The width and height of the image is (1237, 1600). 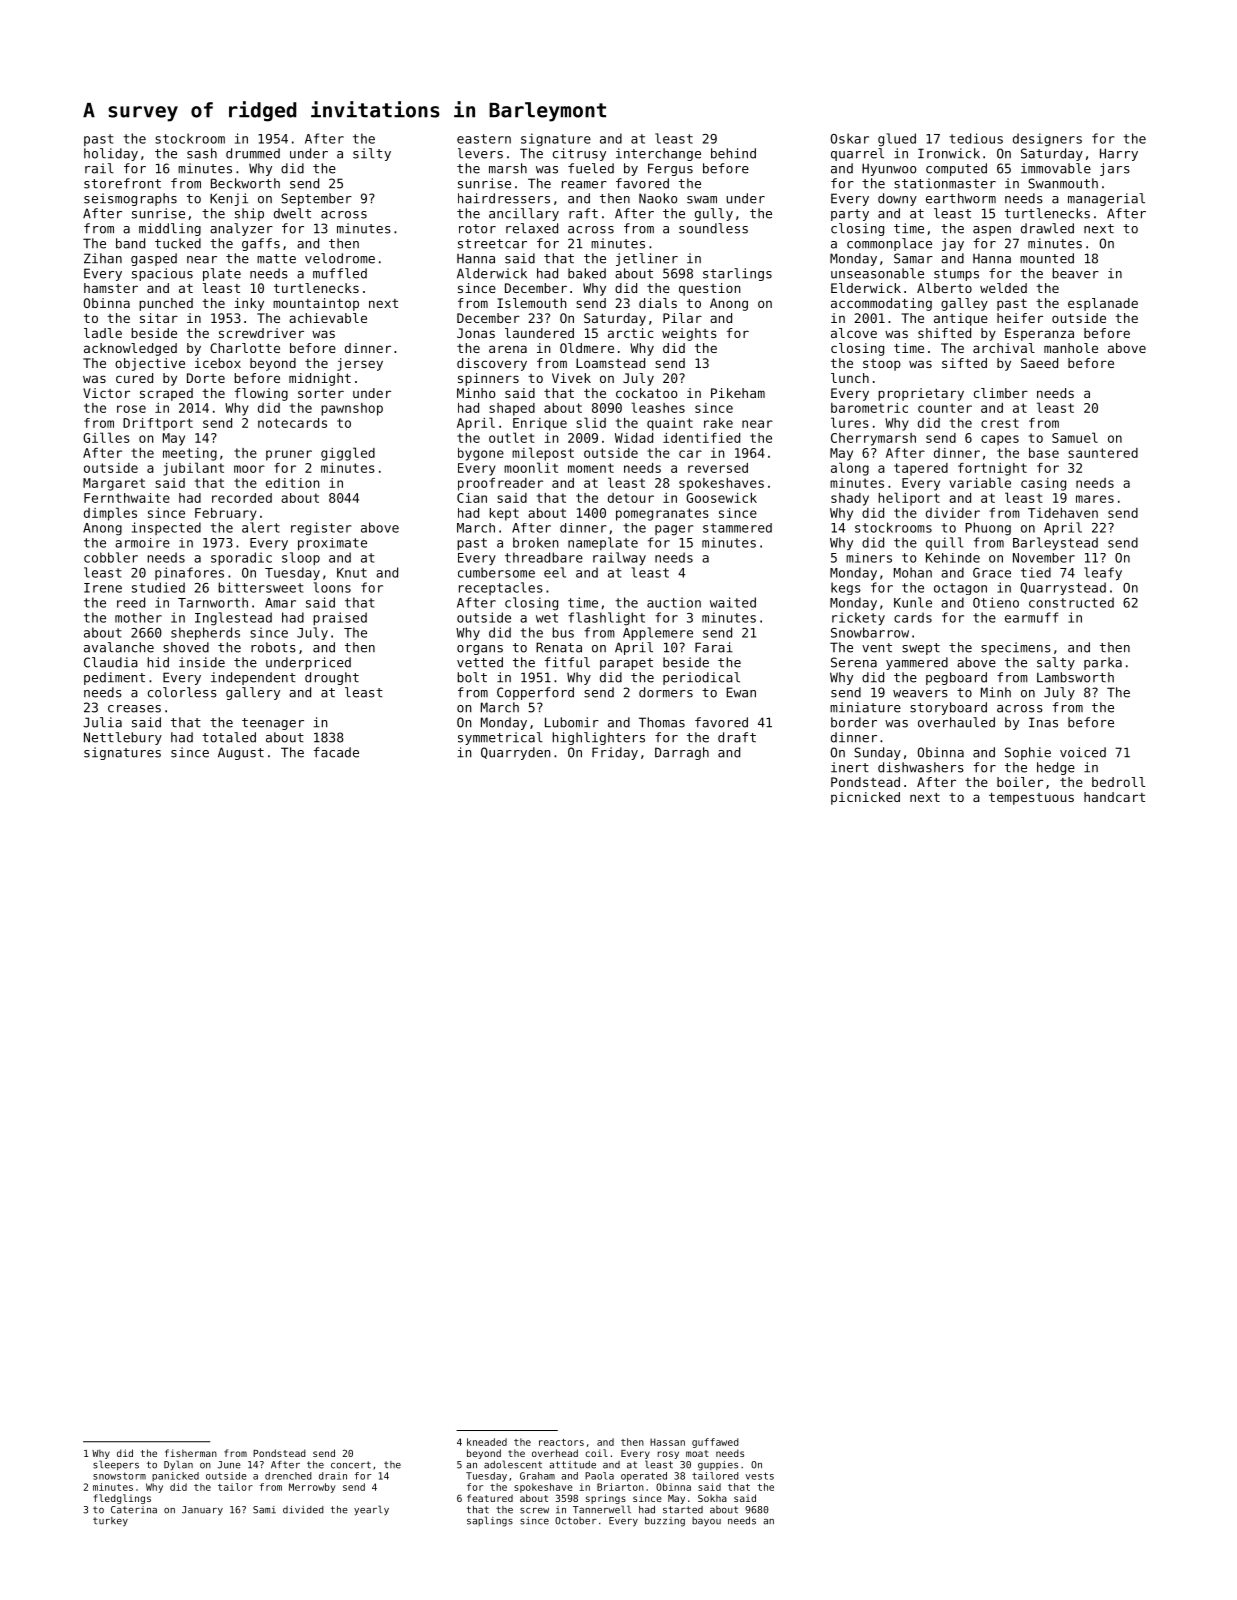 What do you see at coordinates (976, 138) in the image?
I see `tedious` at bounding box center [976, 138].
